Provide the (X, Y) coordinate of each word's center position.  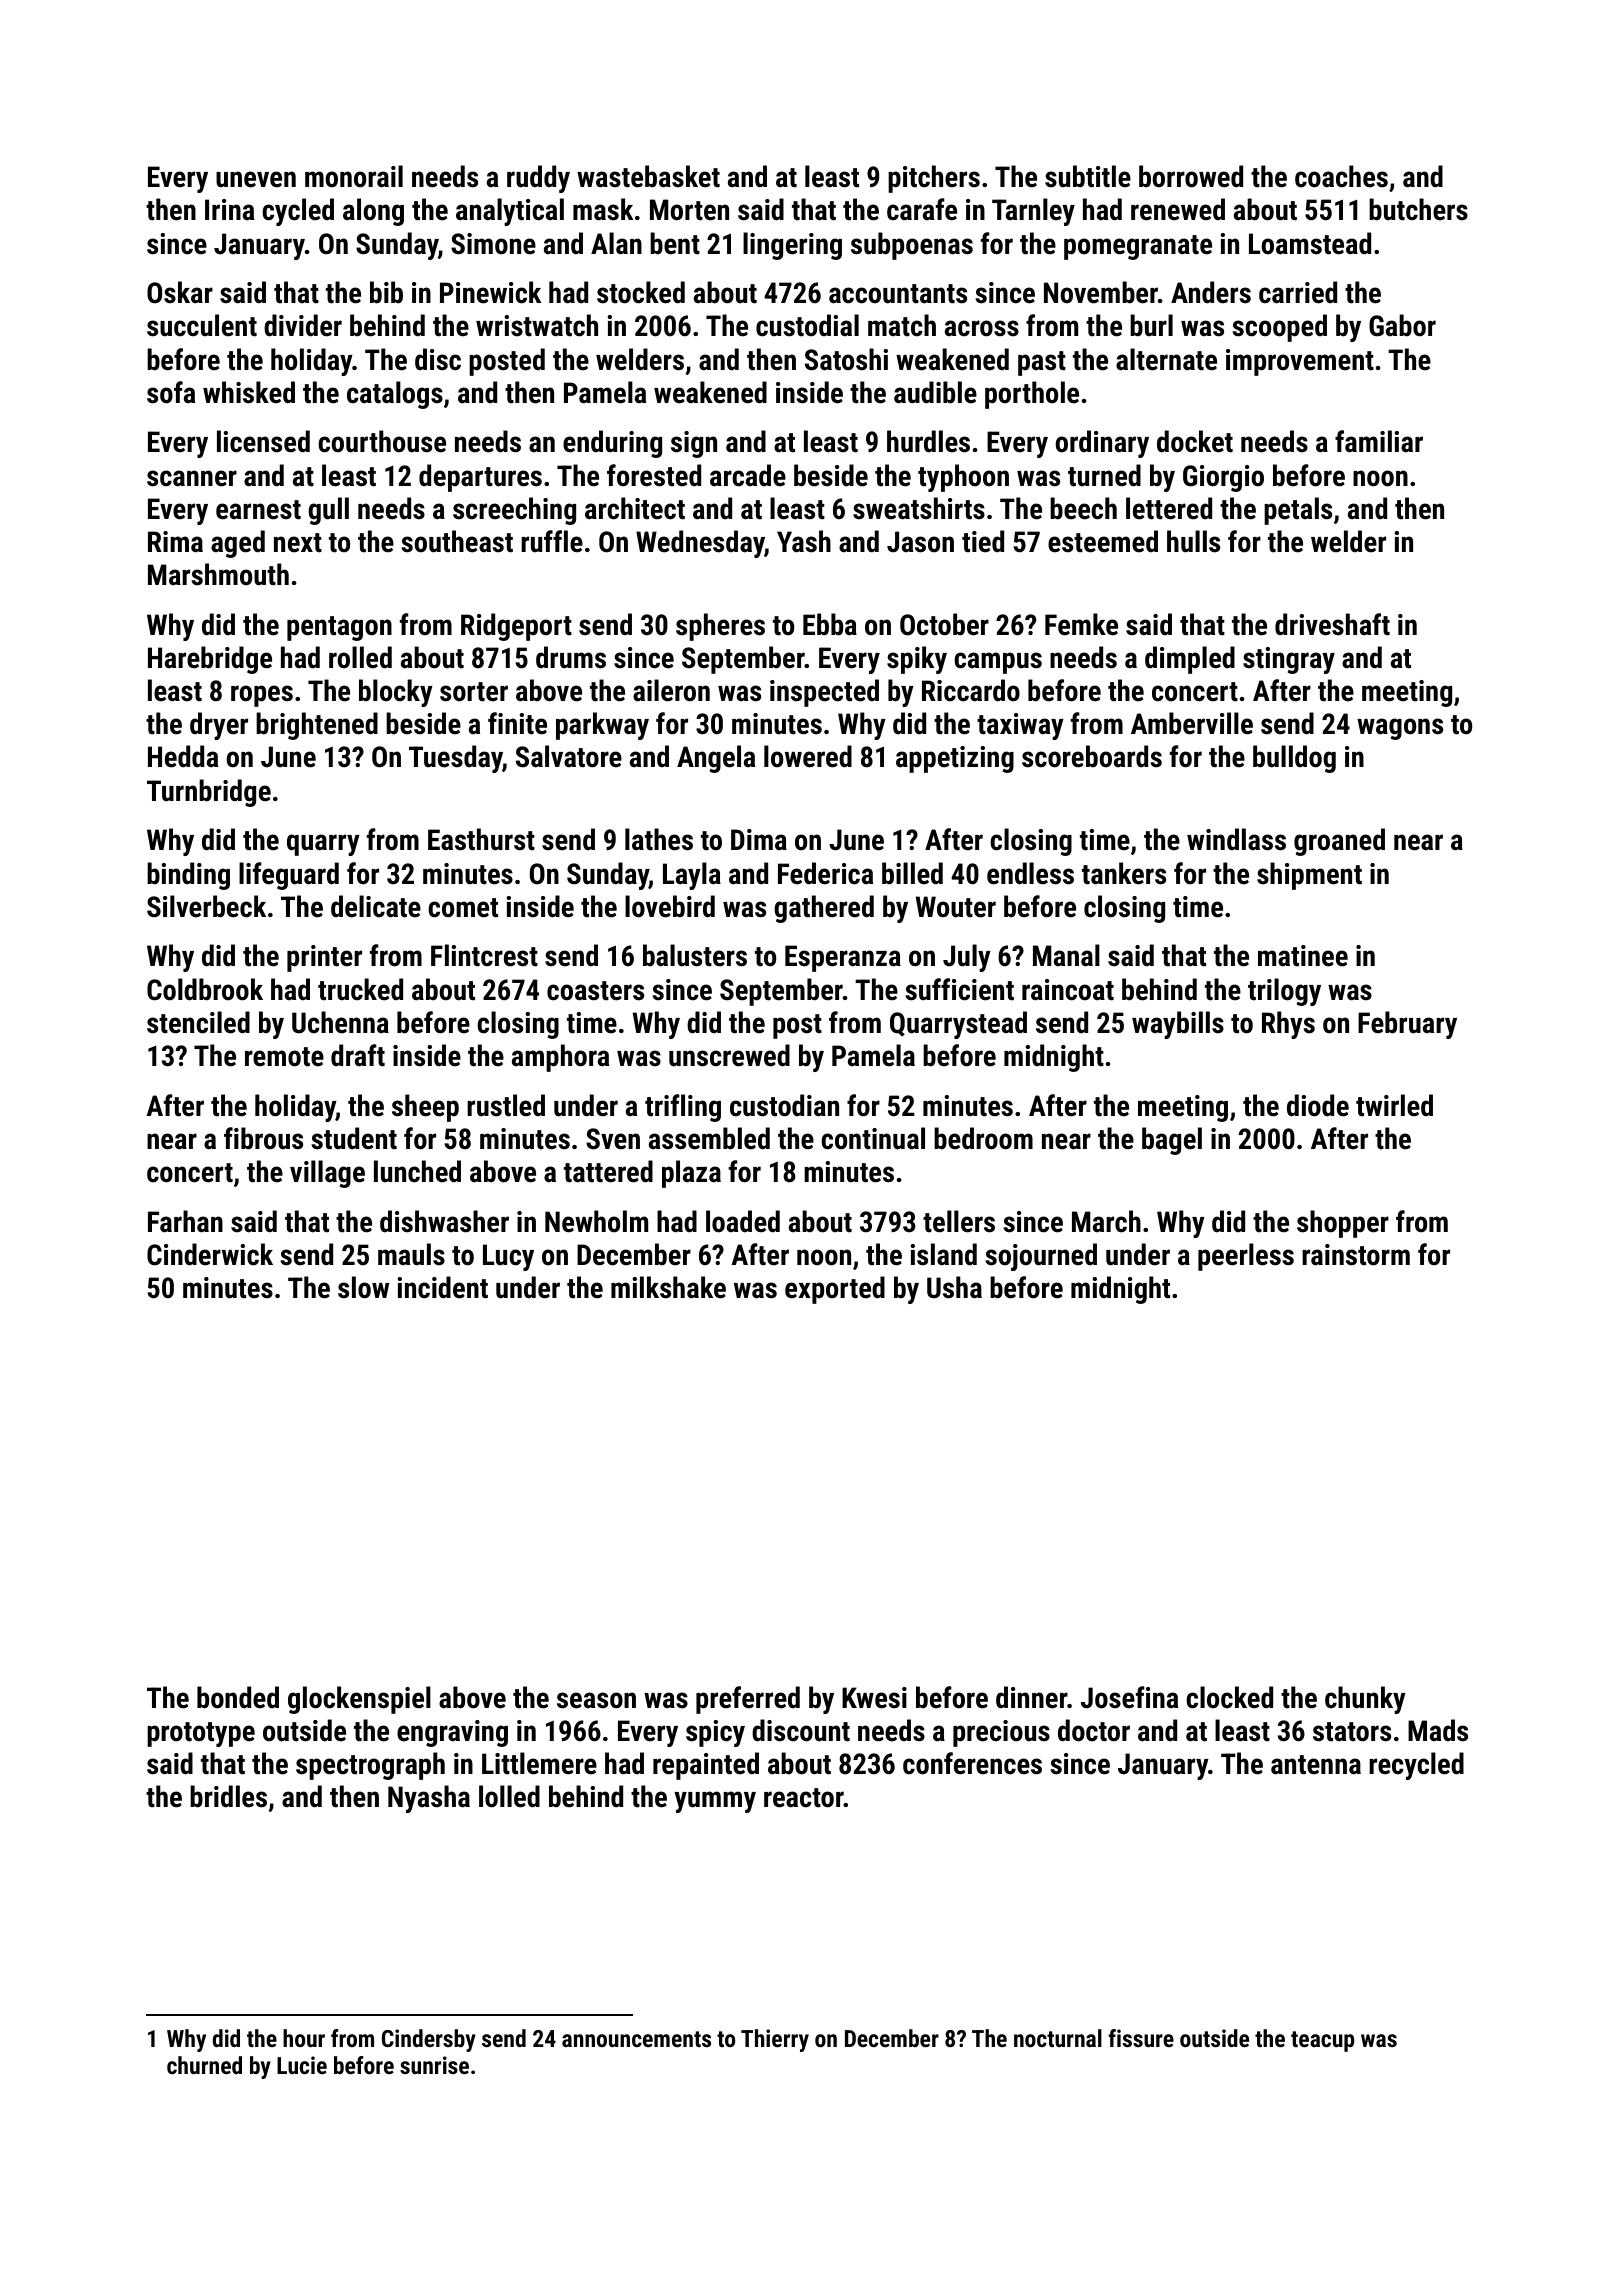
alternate (1166, 359)
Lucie (302, 2065)
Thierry (775, 2040)
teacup (1322, 2041)
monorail (354, 176)
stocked (641, 292)
